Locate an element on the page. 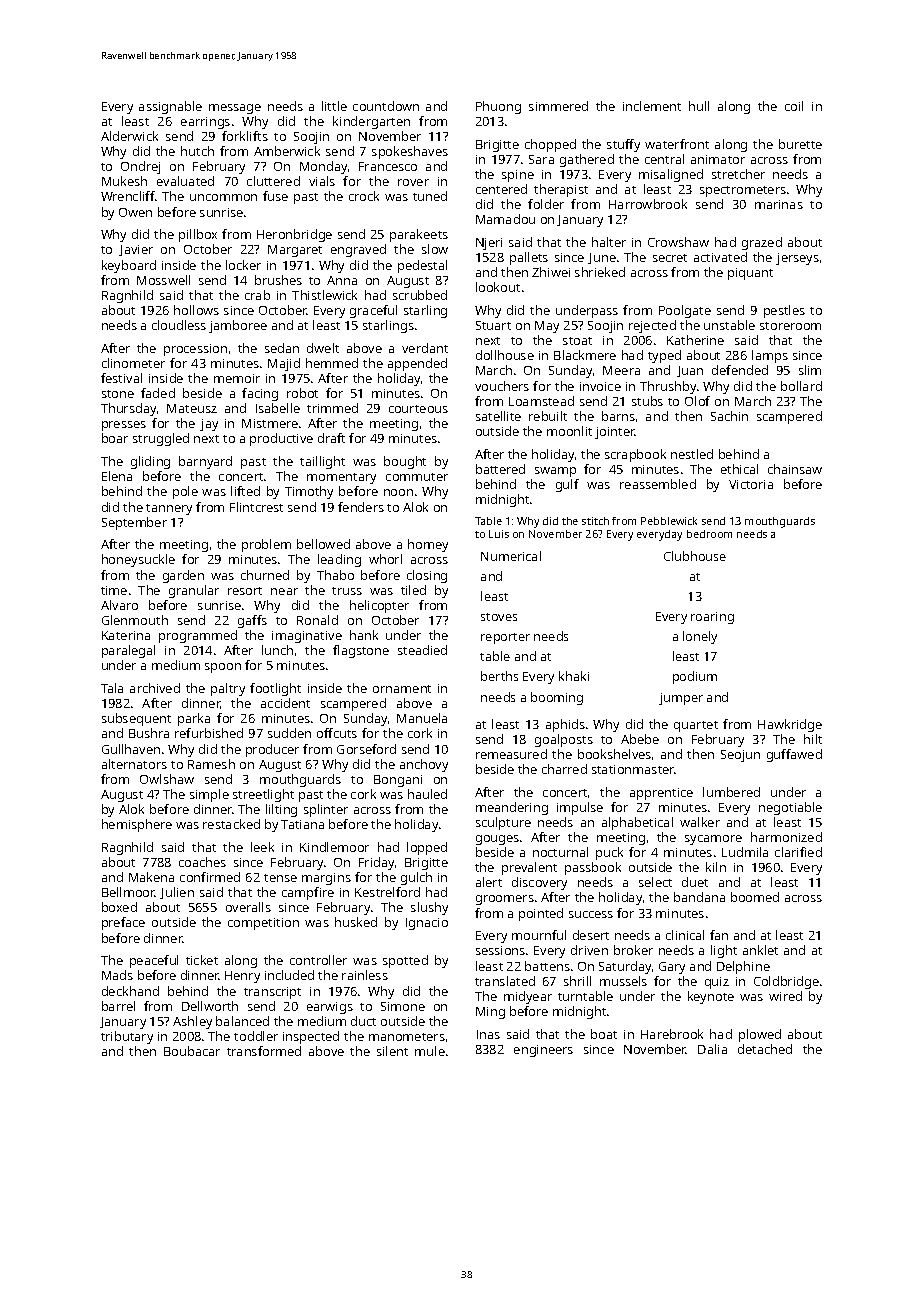 The height and width of the image is (1308, 924). coil is located at coordinates (794, 106).
